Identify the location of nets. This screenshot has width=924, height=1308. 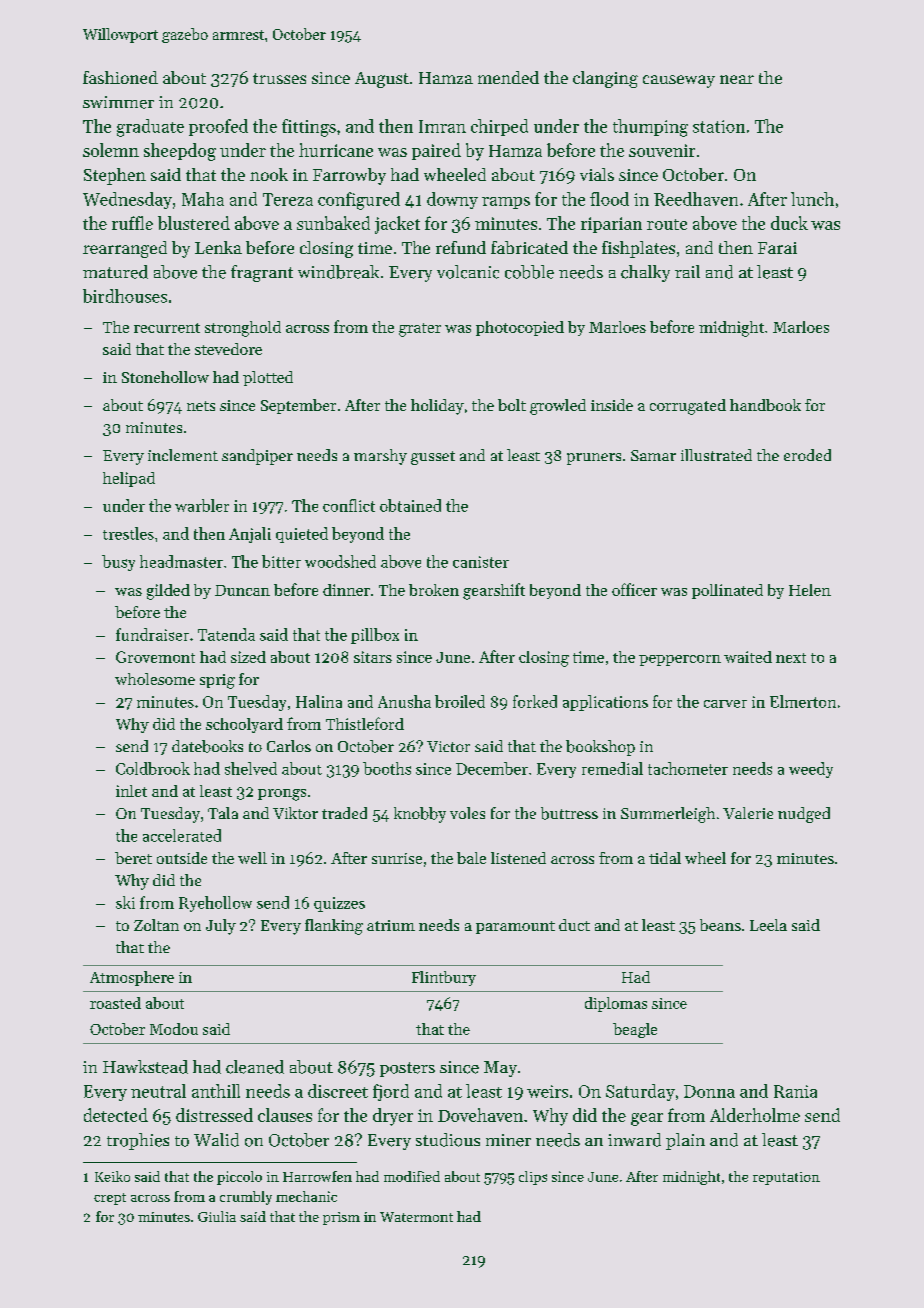
(201, 406).
